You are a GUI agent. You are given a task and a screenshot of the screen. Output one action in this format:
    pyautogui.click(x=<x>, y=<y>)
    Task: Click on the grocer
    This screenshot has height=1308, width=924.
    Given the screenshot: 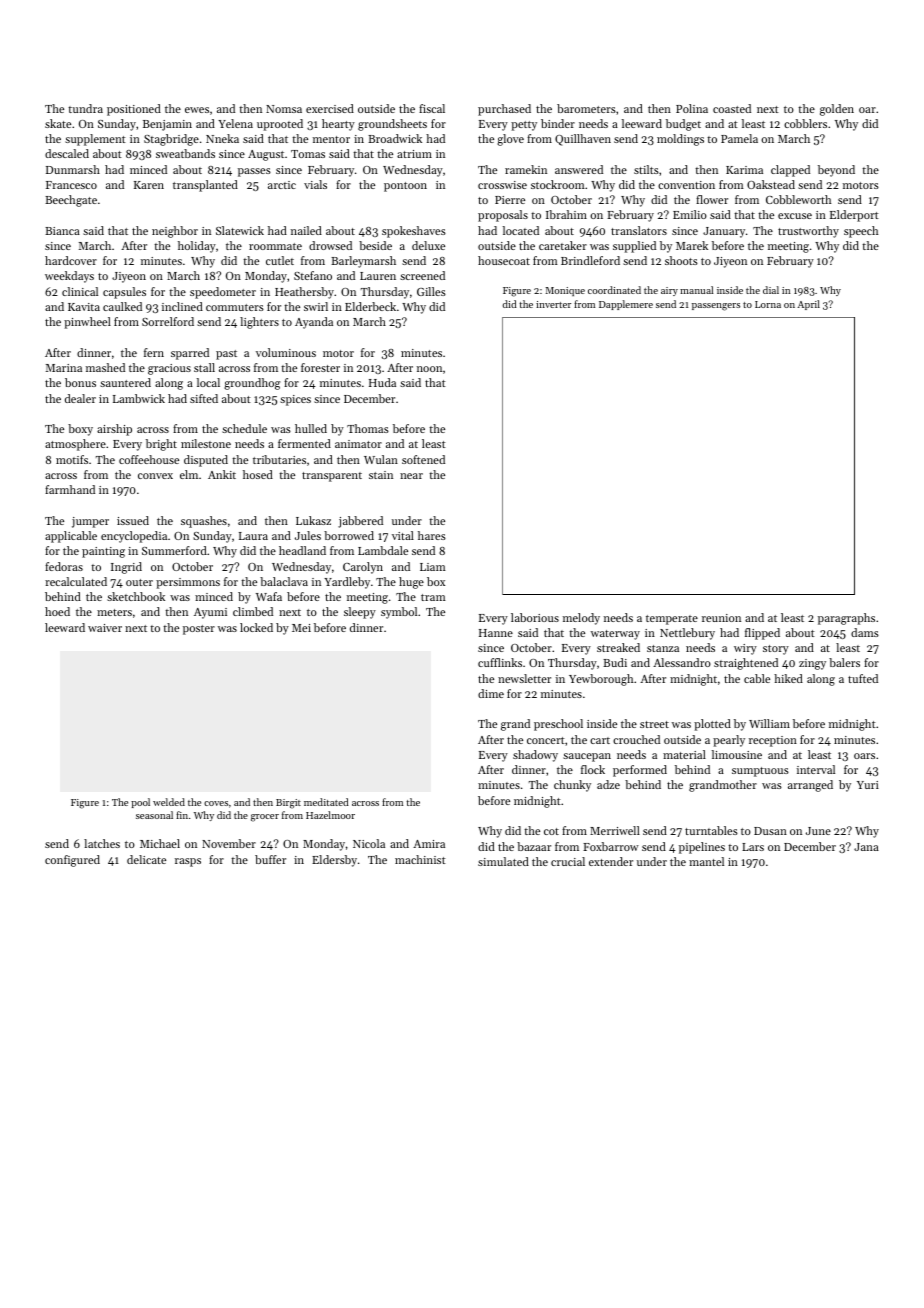 What is the action you would take?
    pyautogui.click(x=265, y=818)
